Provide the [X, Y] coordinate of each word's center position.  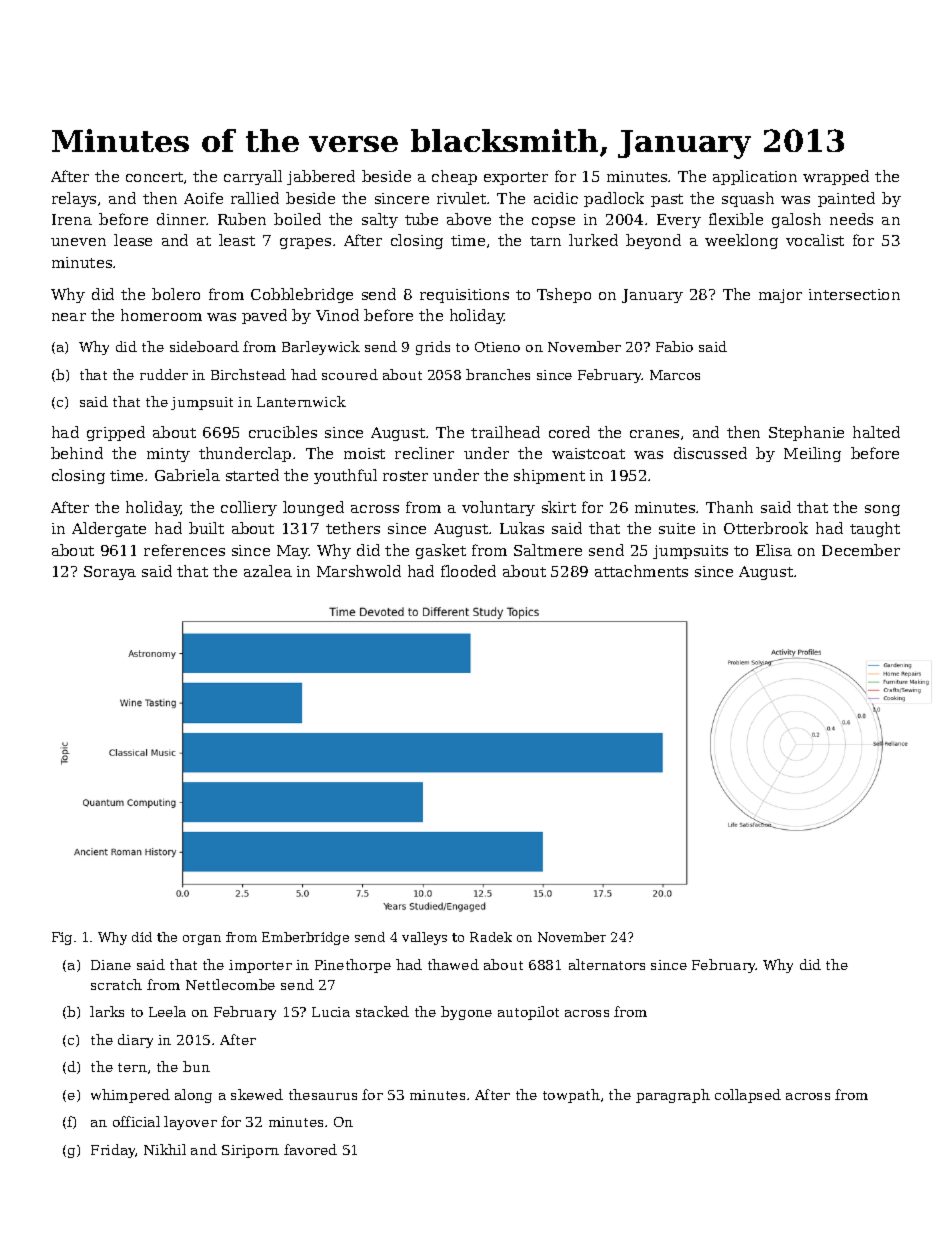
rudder [164, 374]
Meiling [812, 454]
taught [875, 529]
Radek [491, 937]
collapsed [748, 1096]
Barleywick [321, 348]
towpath [571, 1096]
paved [264, 316]
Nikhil [165, 1149]
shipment [549, 476]
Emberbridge [305, 938]
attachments [641, 571]
